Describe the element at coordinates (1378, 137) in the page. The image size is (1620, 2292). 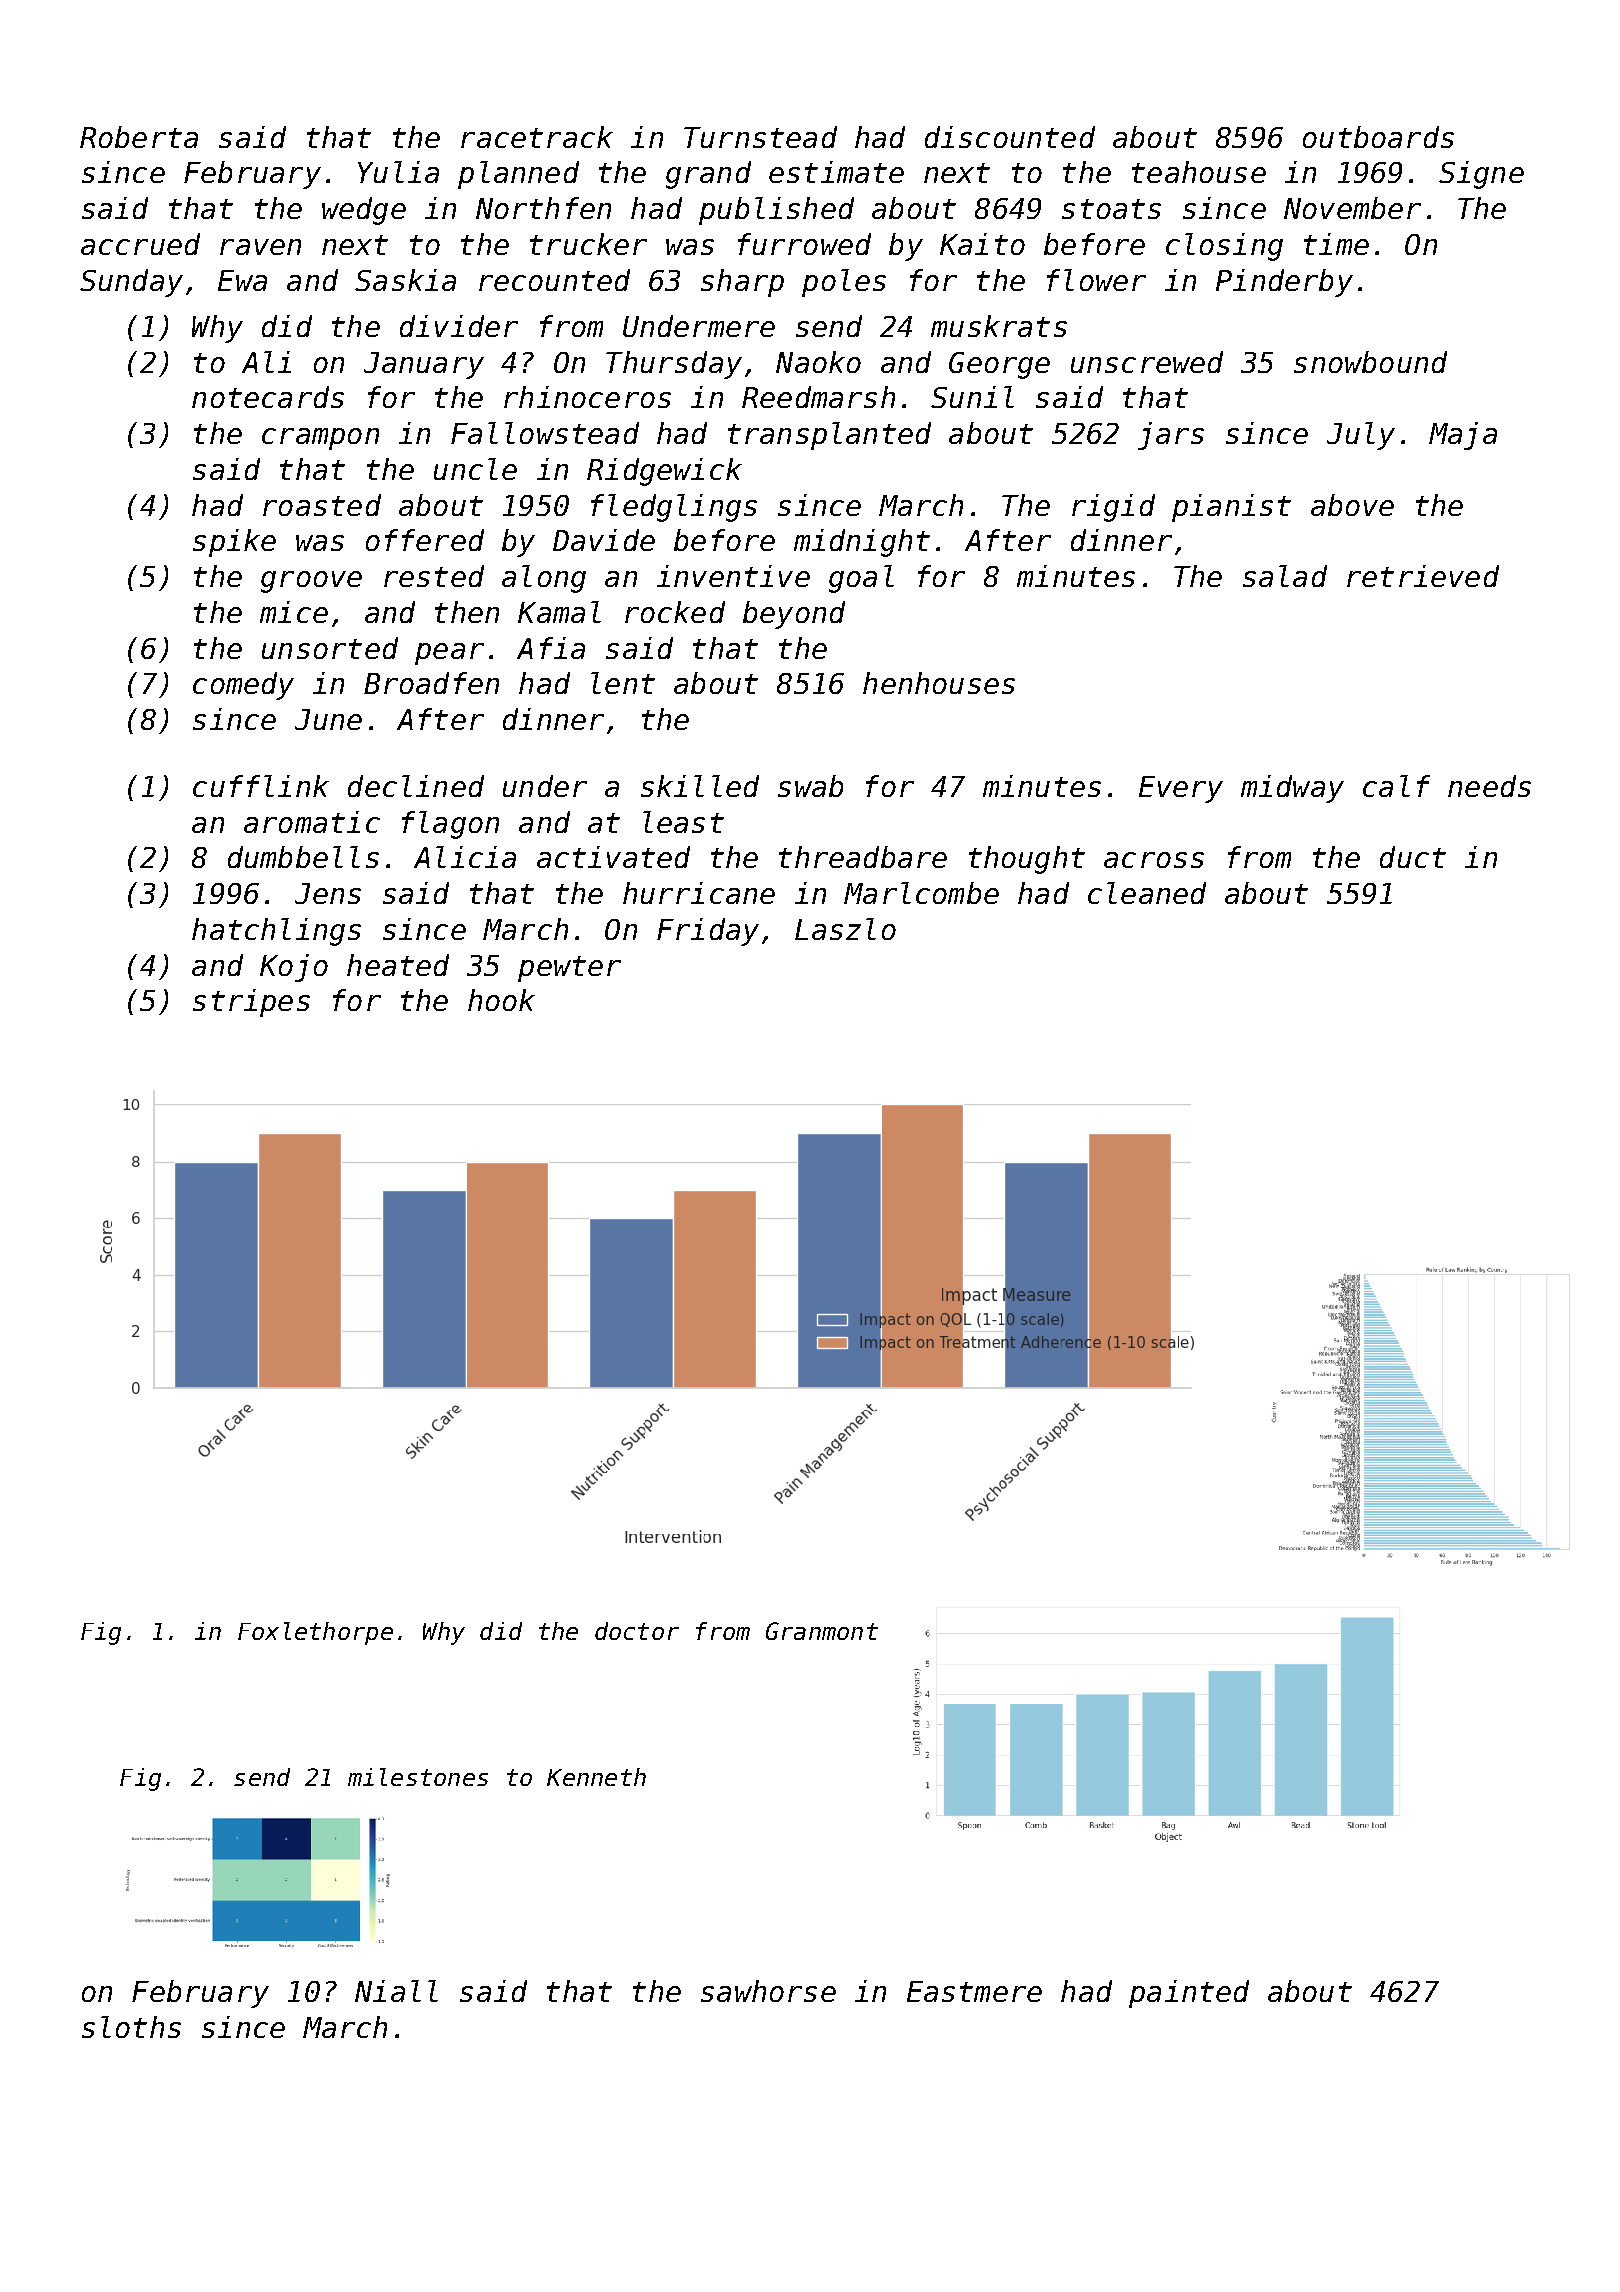
I see `outboards` at that location.
